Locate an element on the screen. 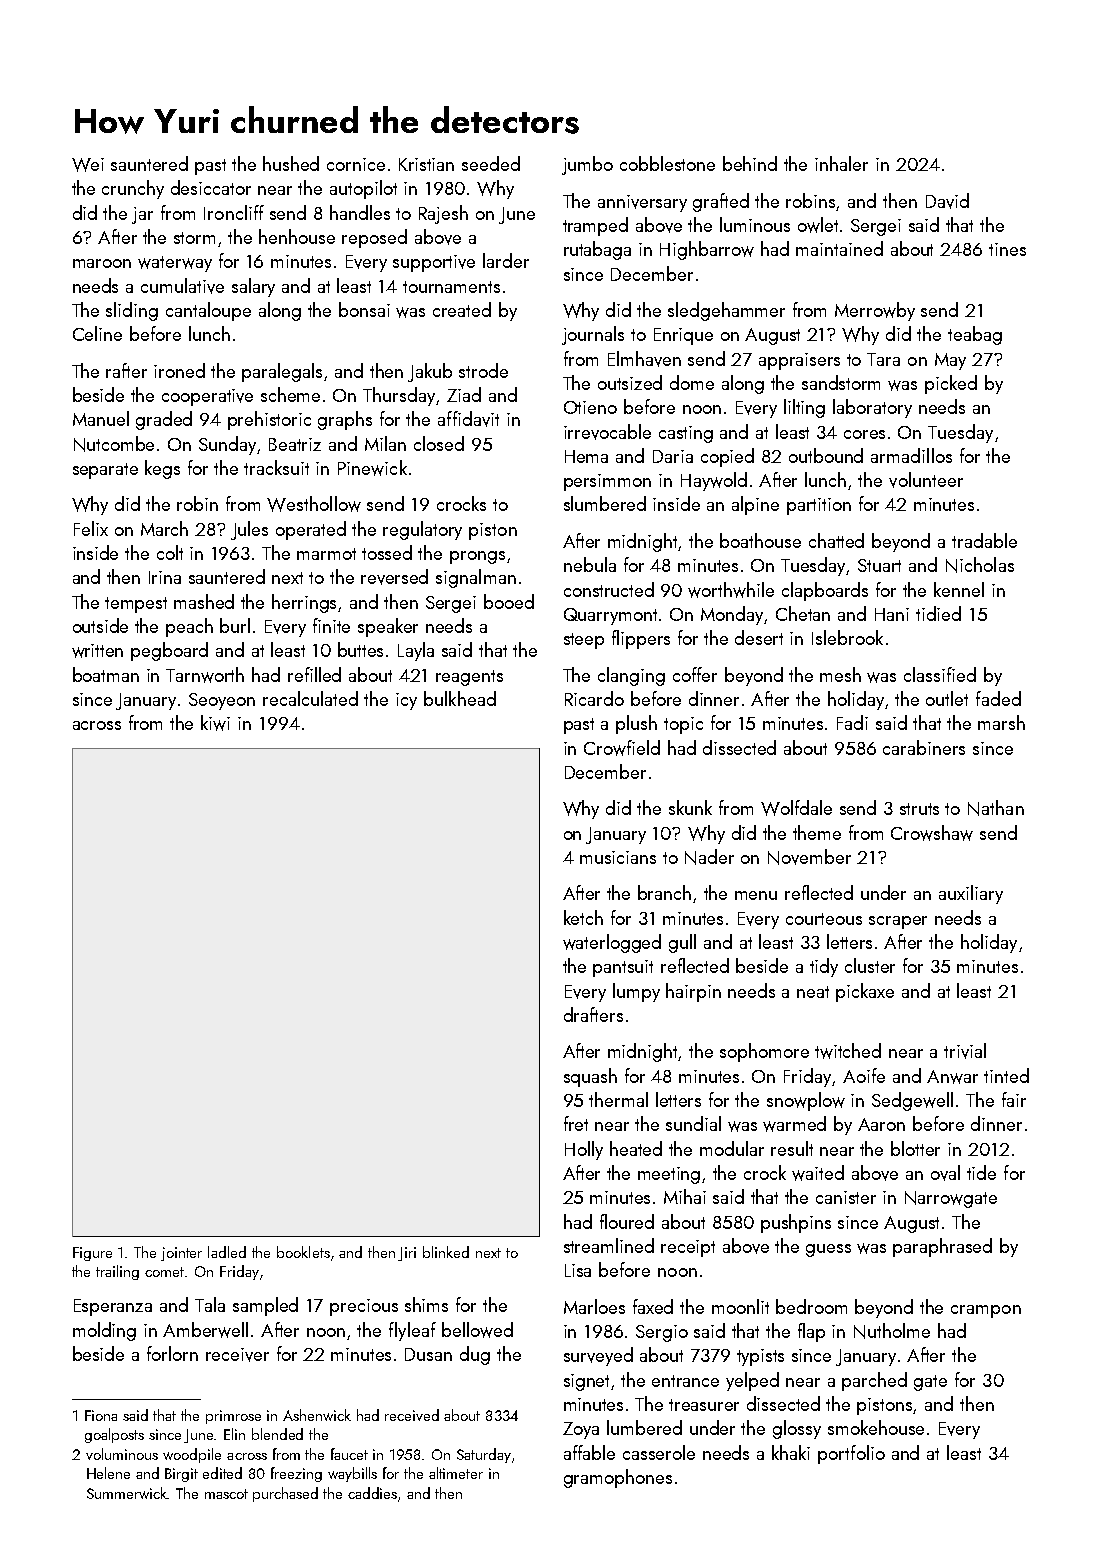 Image resolution: width=1103 pixels, height=1560 pixels. khaki is located at coordinates (791, 1452).
